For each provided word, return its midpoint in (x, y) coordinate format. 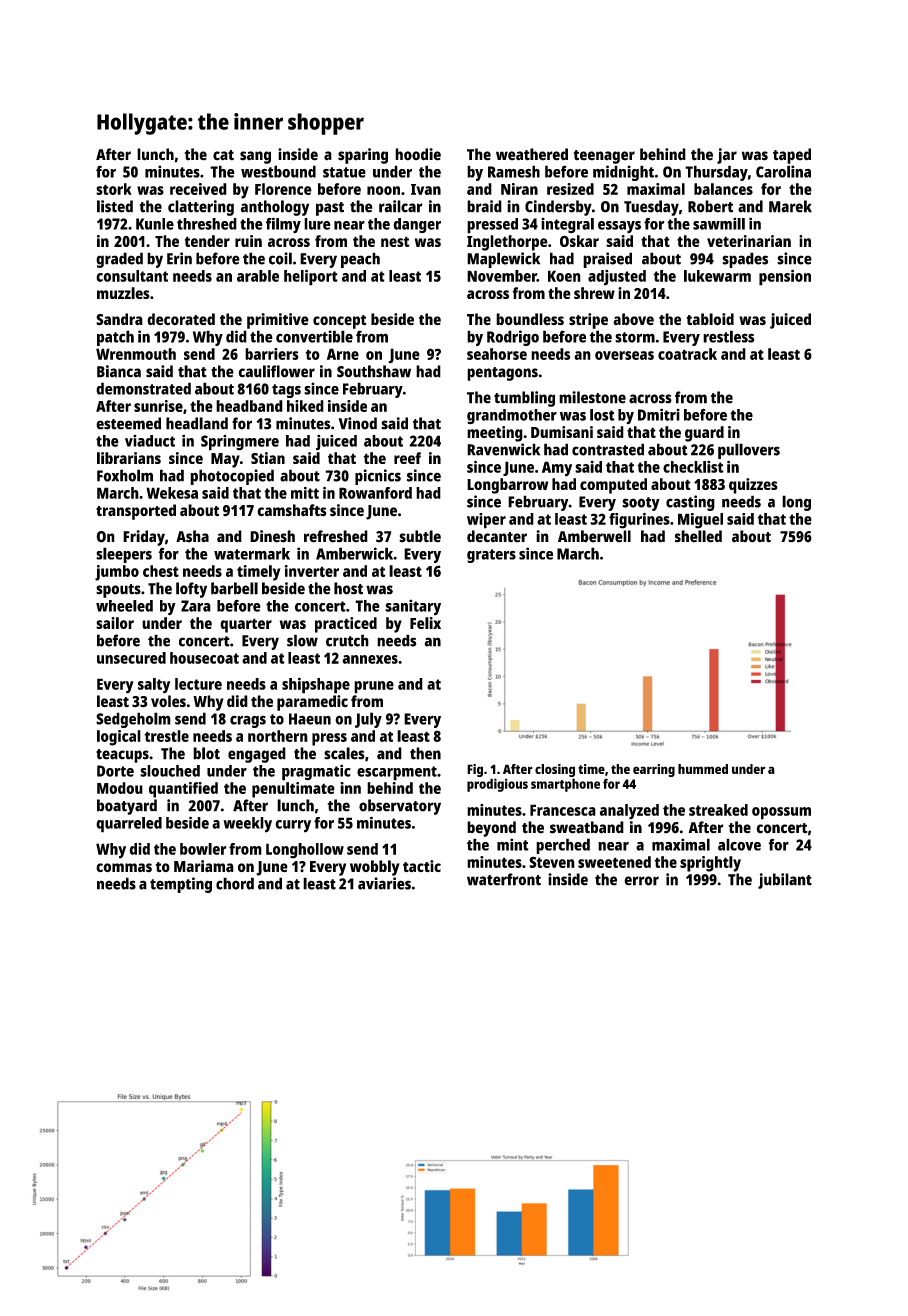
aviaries (384, 883)
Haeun (310, 719)
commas (124, 868)
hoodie (418, 154)
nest (395, 241)
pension (785, 277)
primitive (278, 321)
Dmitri (659, 414)
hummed (703, 769)
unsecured (131, 658)
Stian (268, 458)
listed (115, 206)
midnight (623, 173)
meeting (495, 434)
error (641, 881)
